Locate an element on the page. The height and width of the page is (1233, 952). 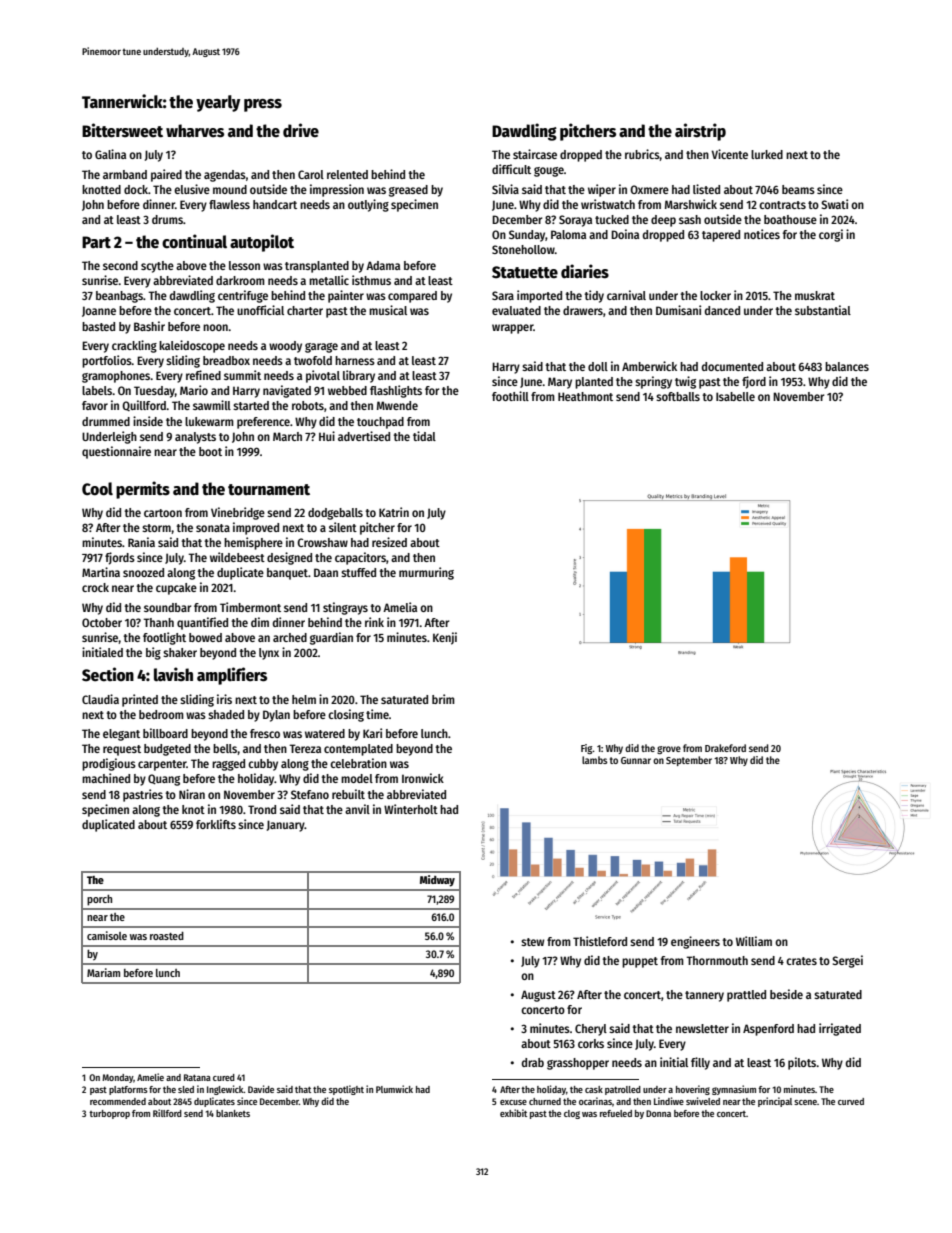
Winterholt is located at coordinates (411, 809).
